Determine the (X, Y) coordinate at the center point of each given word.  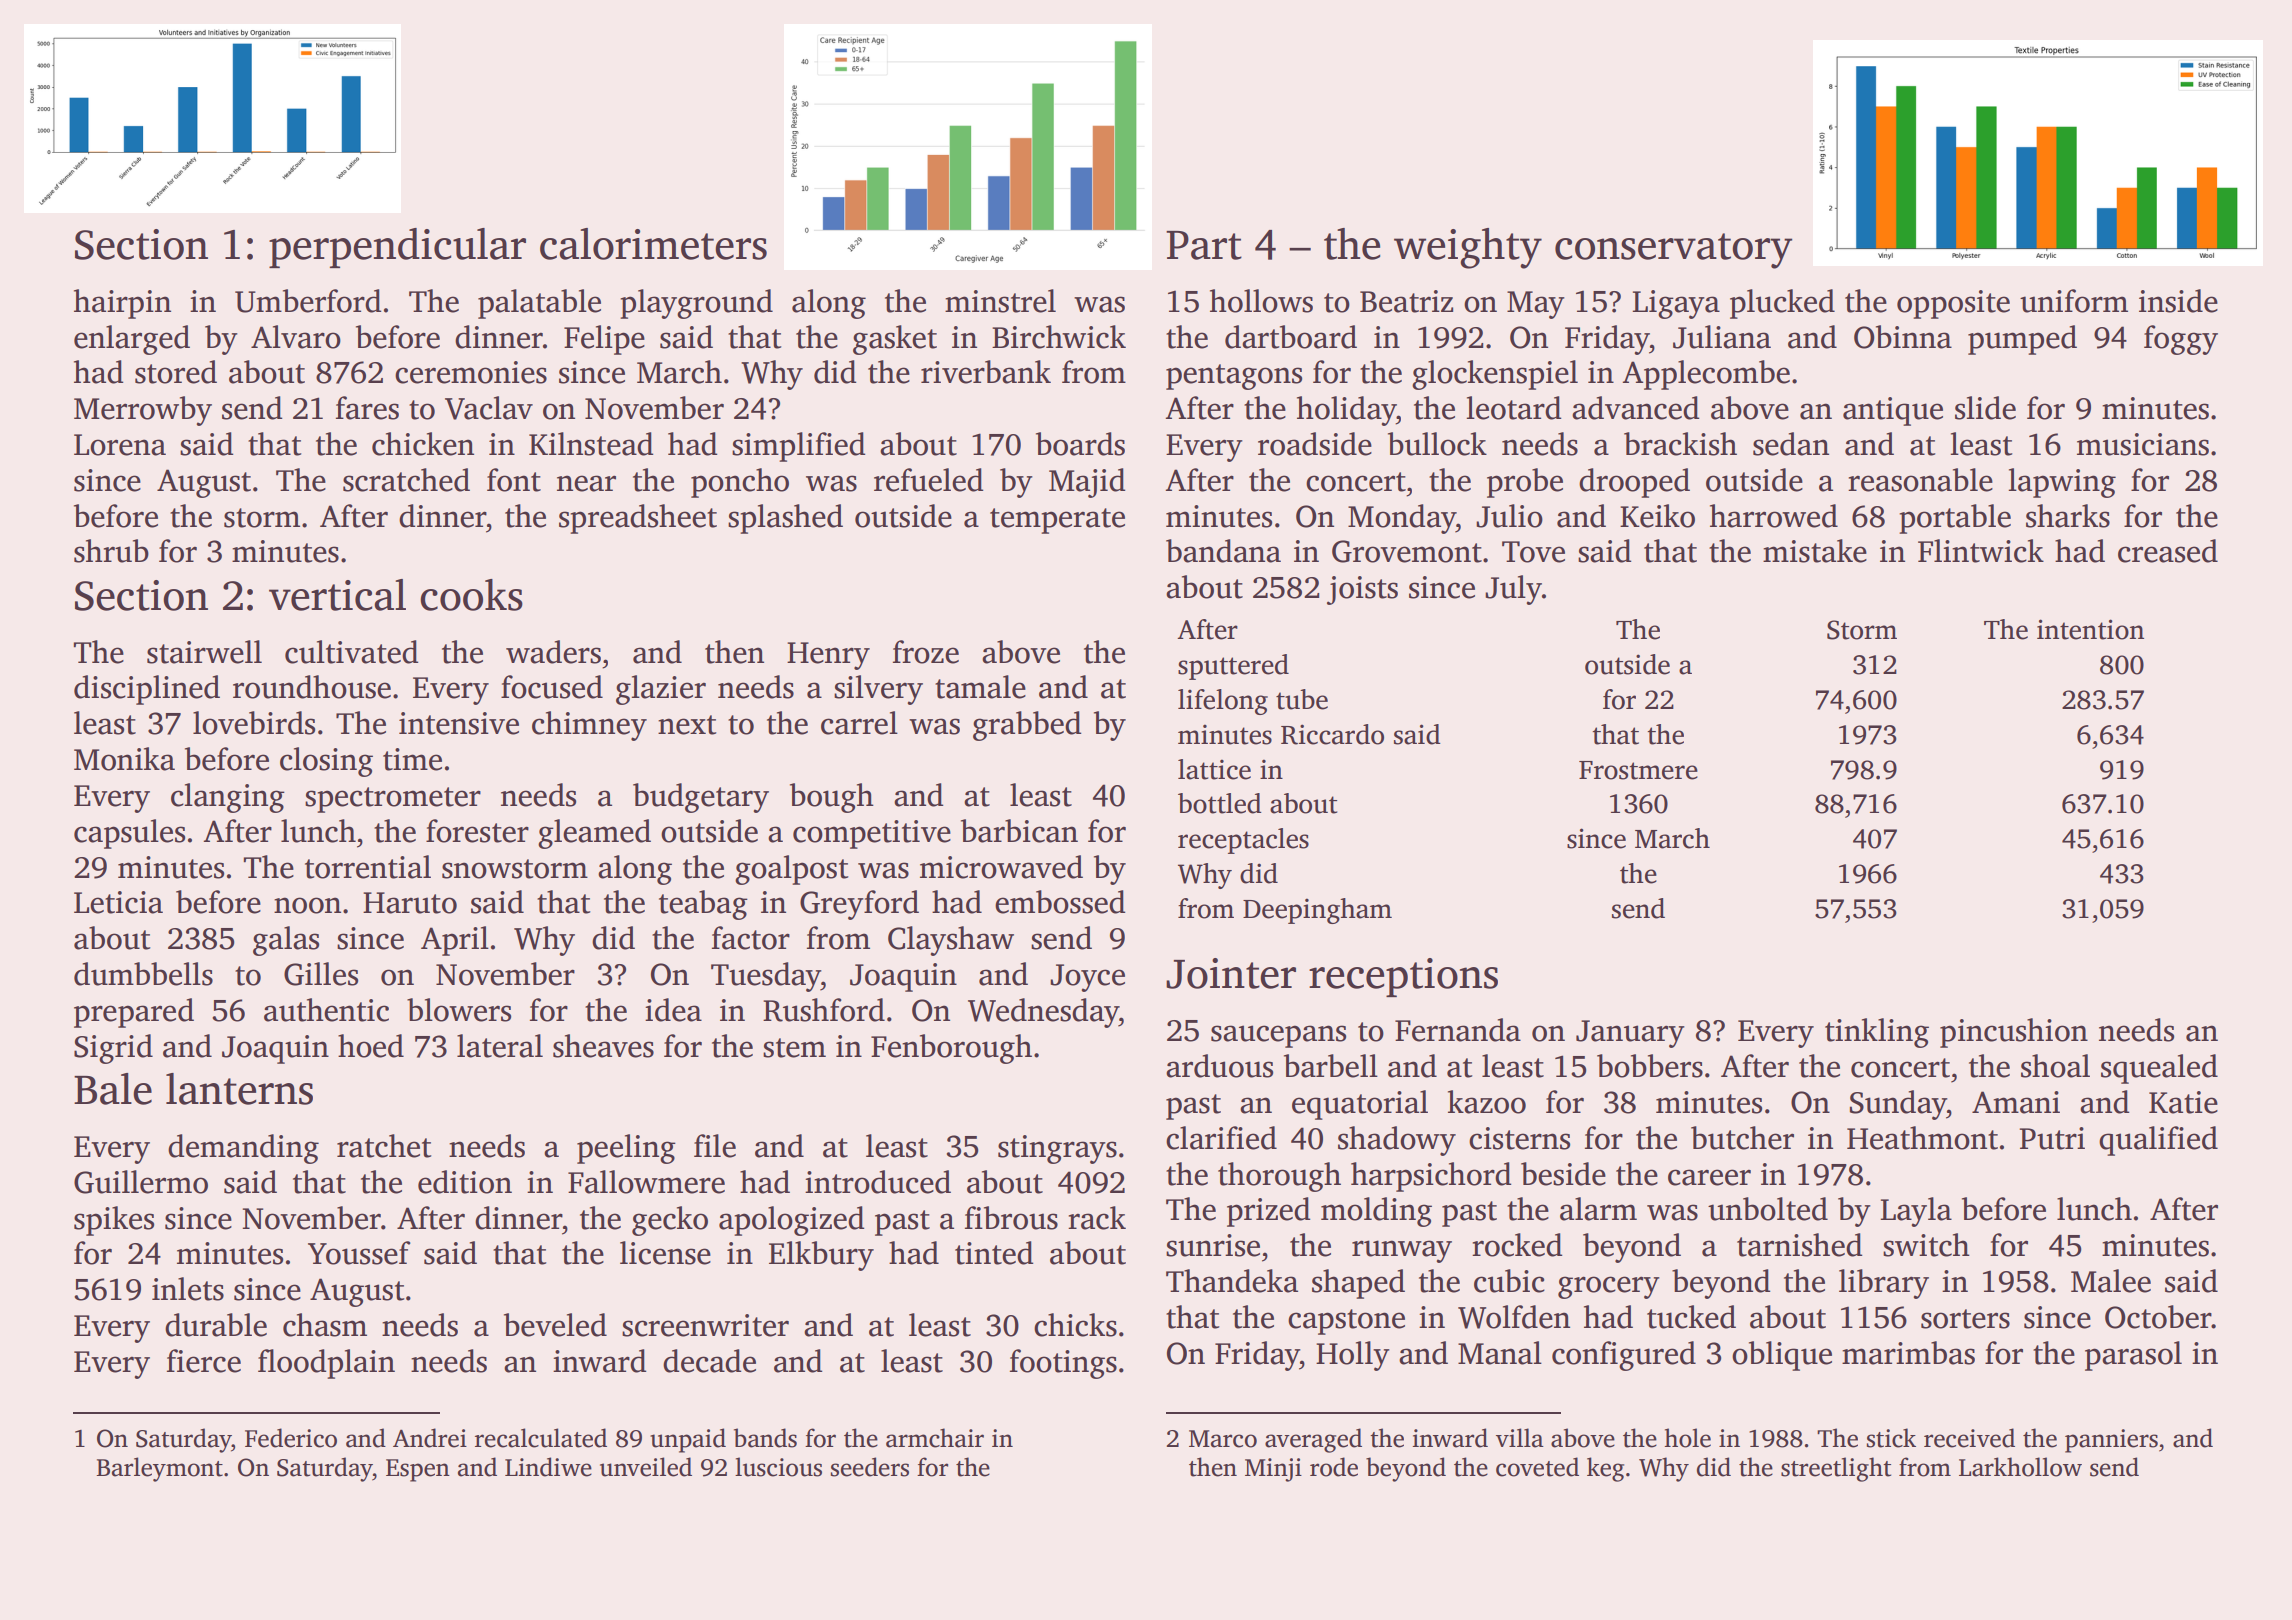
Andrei (430, 1438)
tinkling (1877, 1033)
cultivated (351, 652)
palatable (539, 304)
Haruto (410, 903)
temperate (1057, 521)
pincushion (2014, 1033)
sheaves (603, 1046)
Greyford (859, 905)
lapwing (2062, 483)
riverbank (986, 372)
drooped (1634, 483)
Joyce (1087, 978)
